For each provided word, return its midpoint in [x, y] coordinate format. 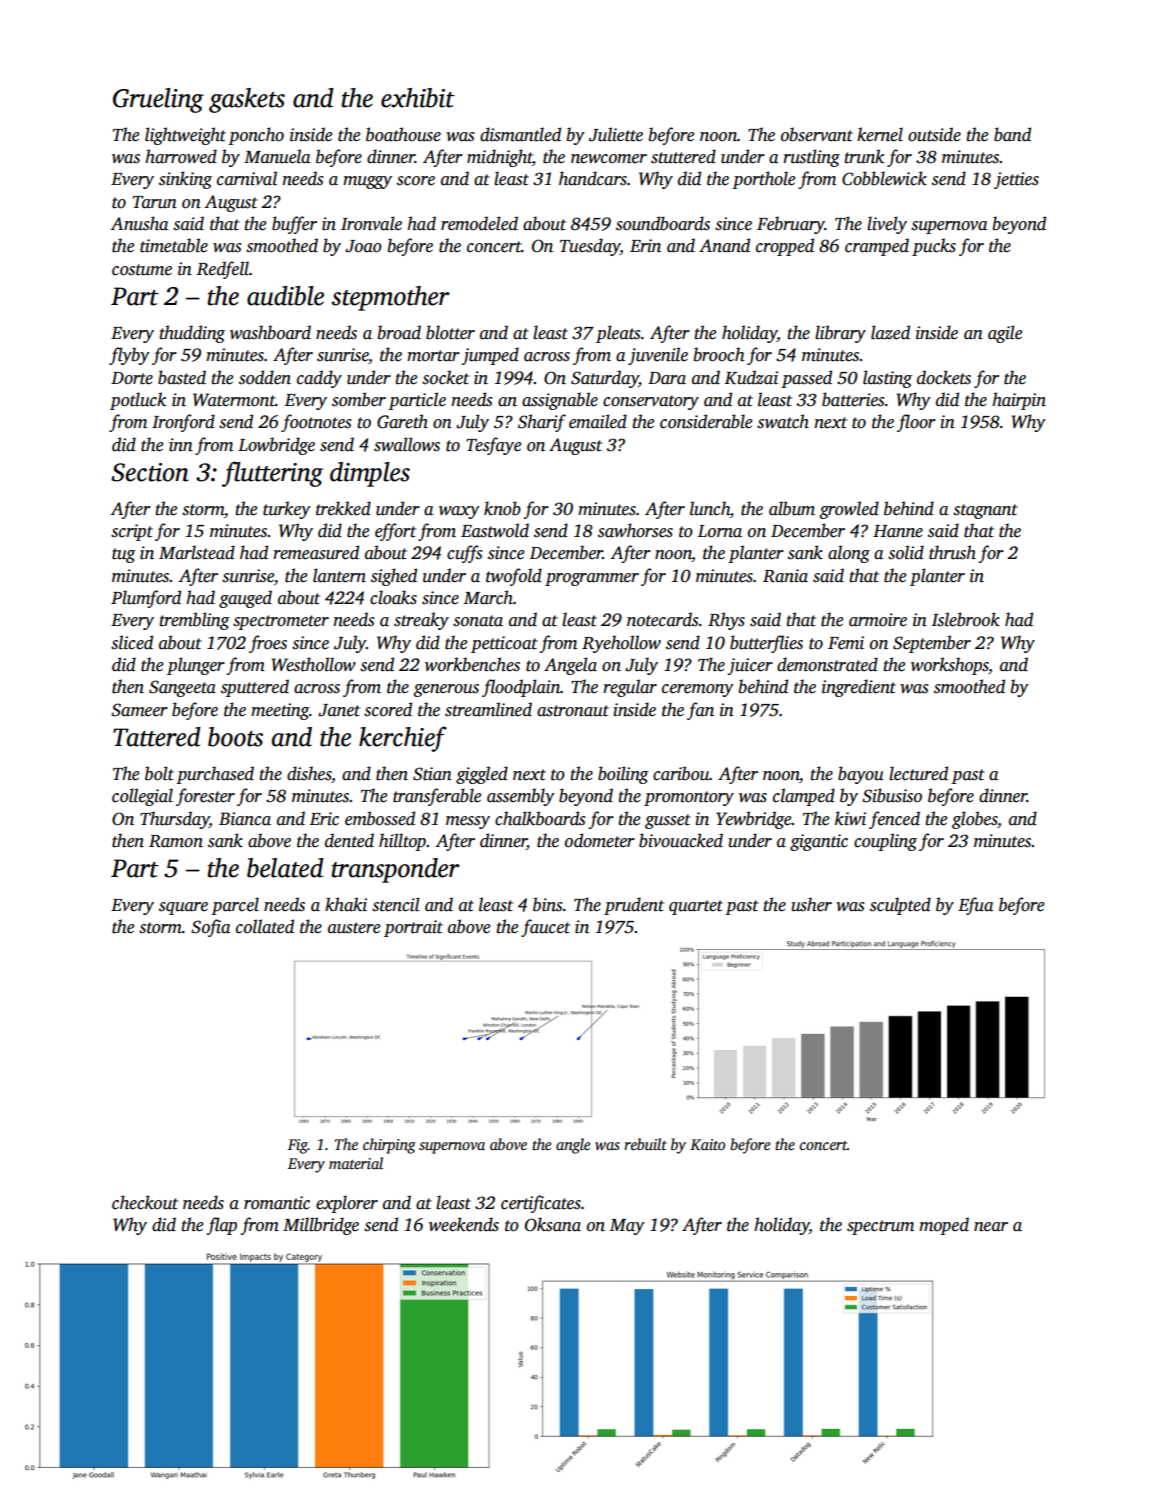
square [183, 908]
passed [806, 379]
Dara [667, 378]
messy [468, 822]
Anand [724, 245]
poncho [256, 136]
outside [934, 134]
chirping [389, 1146]
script [132, 532]
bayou [861, 775]
